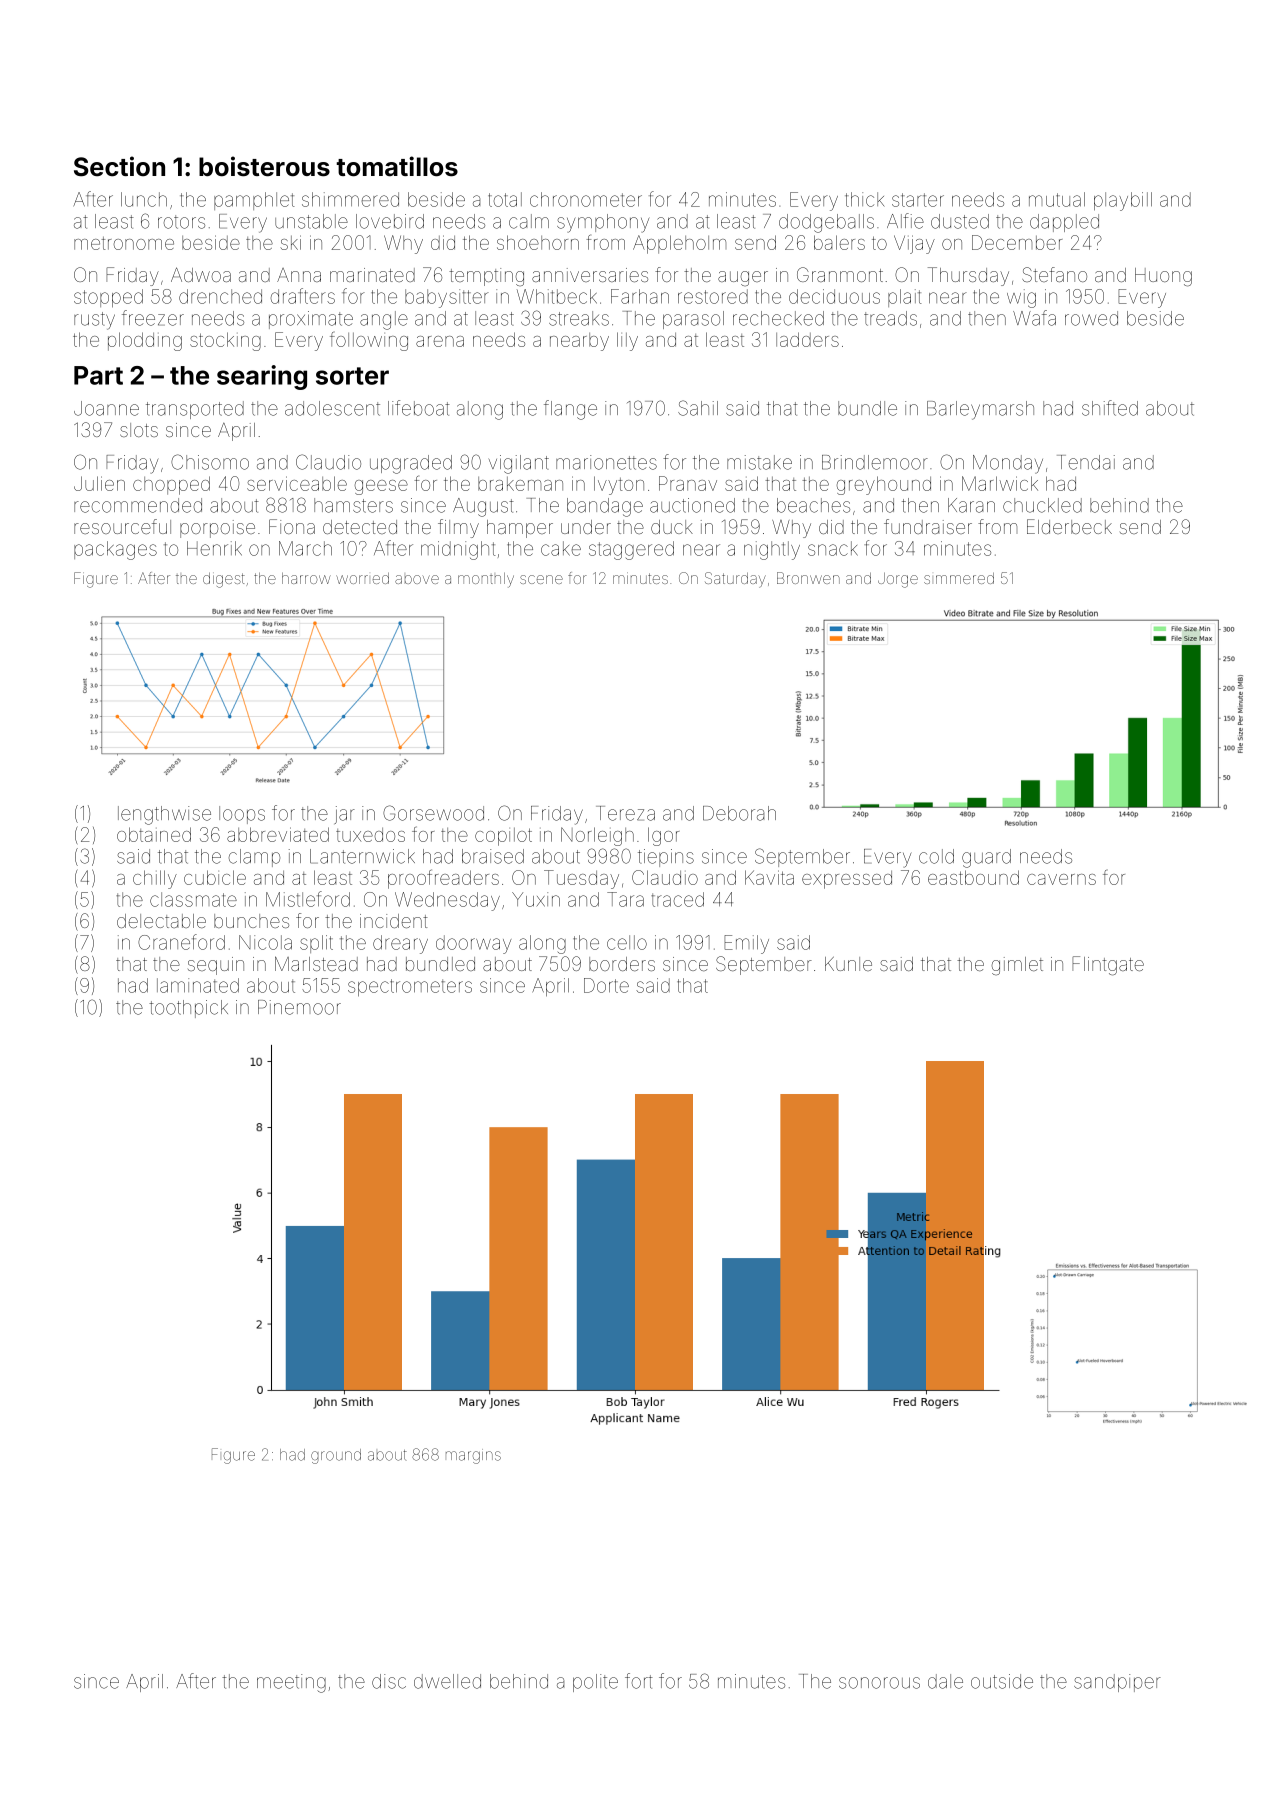 Image resolution: width=1273 pixels, height=1800 pixels. I want to click on fort, so click(639, 1681).
